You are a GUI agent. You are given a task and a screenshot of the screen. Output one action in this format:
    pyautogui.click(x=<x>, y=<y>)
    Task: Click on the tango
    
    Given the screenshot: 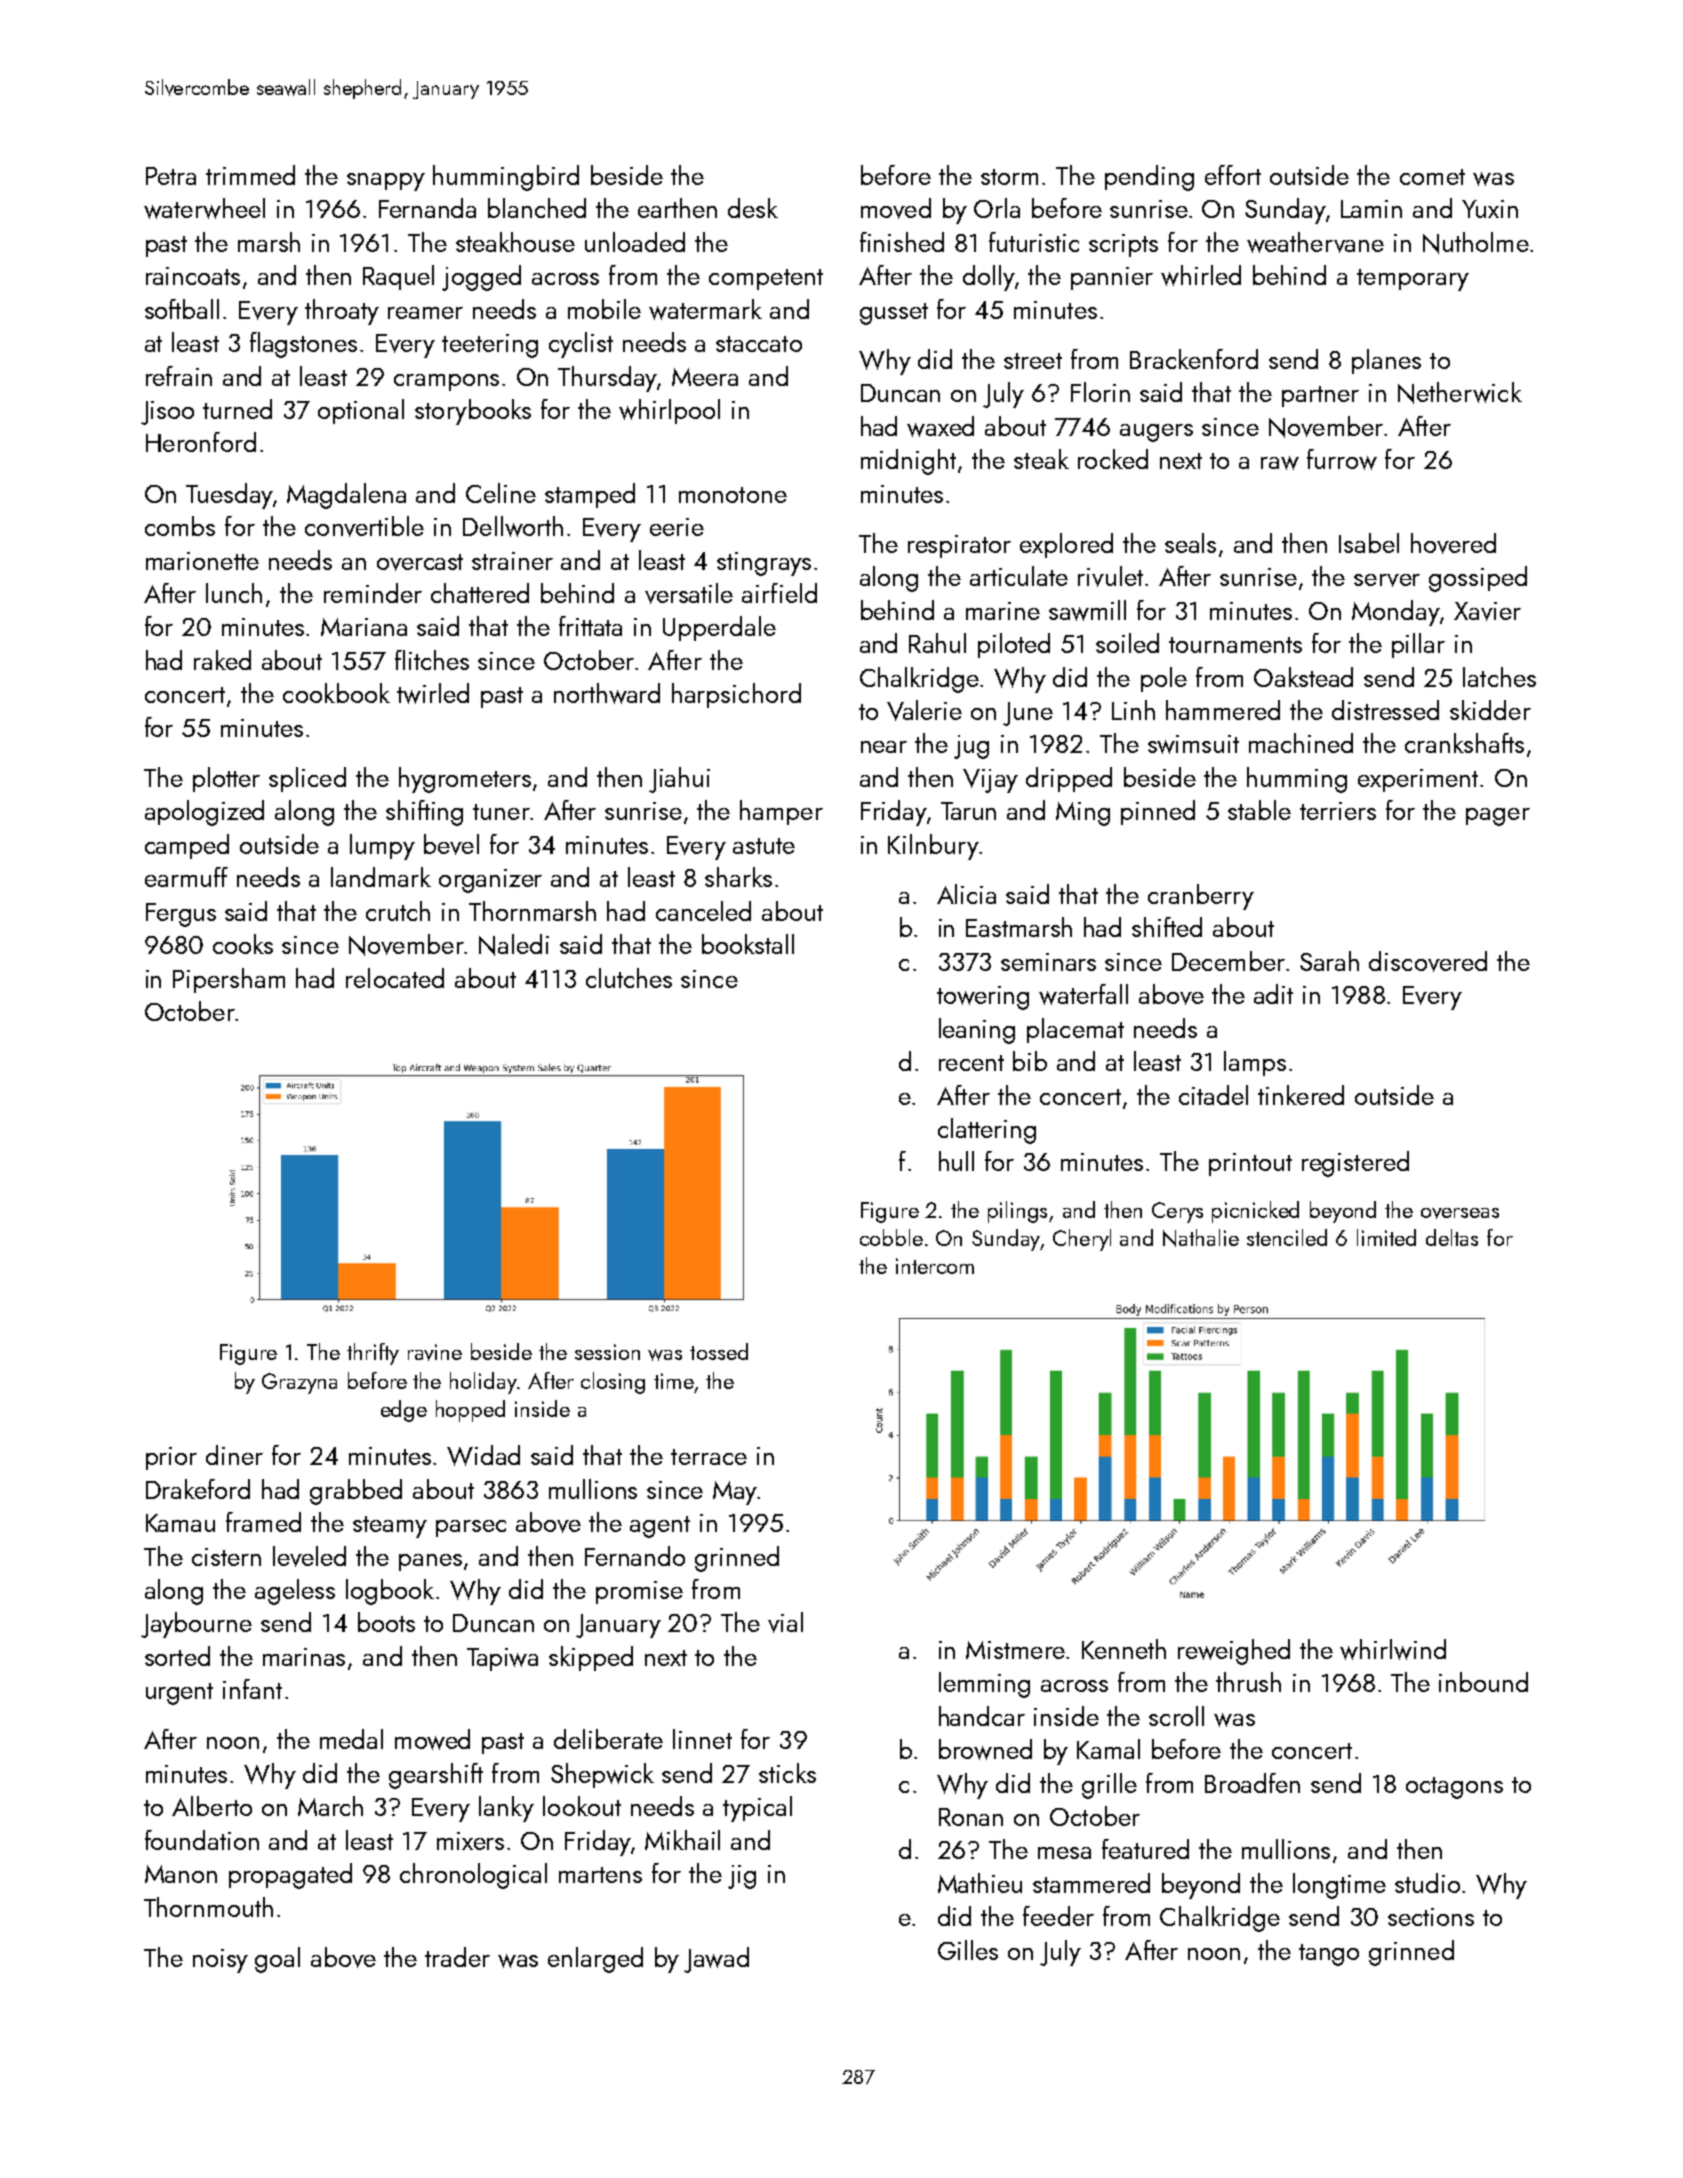 What is the action you would take?
    pyautogui.click(x=1329, y=1955)
